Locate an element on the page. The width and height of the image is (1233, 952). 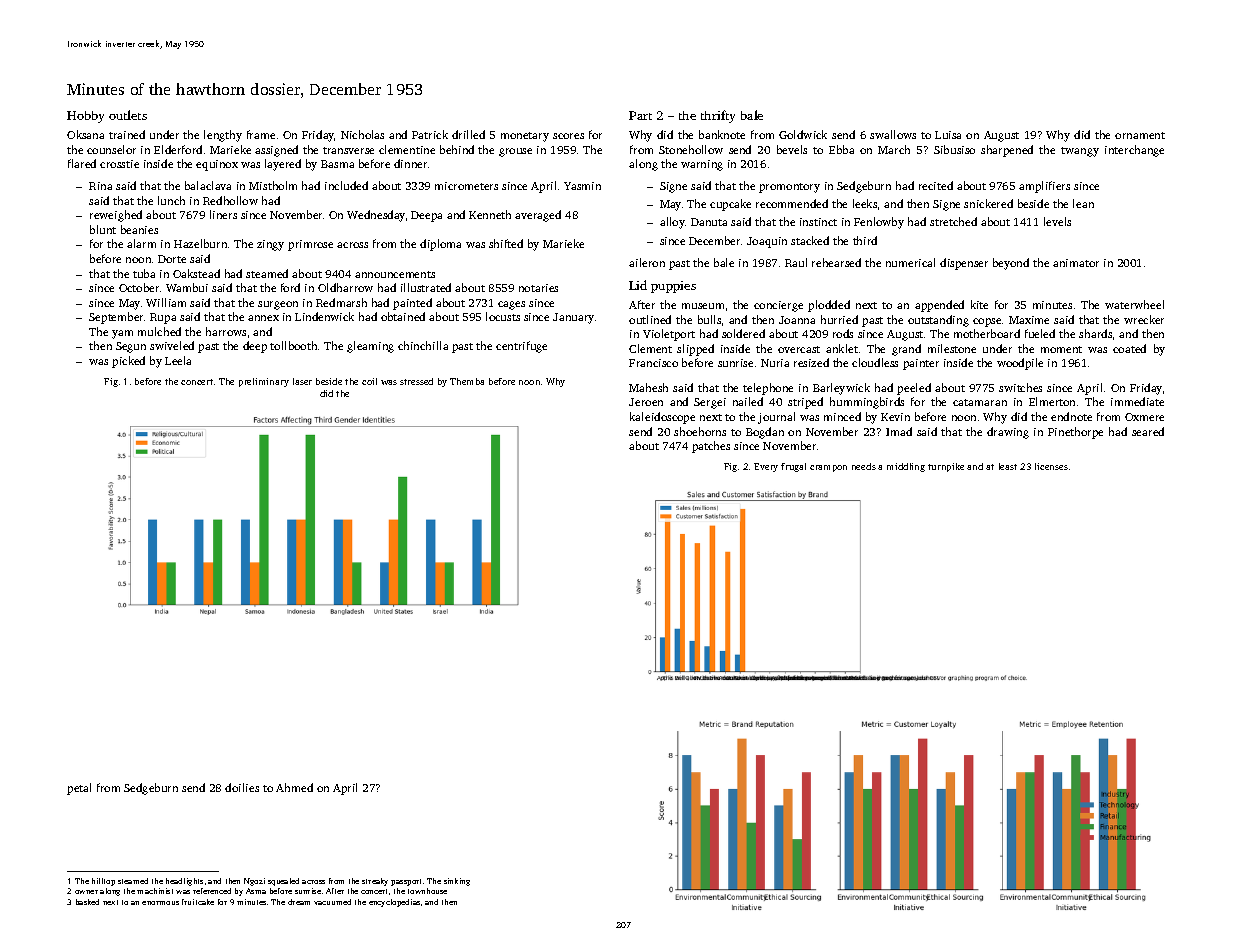
petal is located at coordinates (79, 789).
